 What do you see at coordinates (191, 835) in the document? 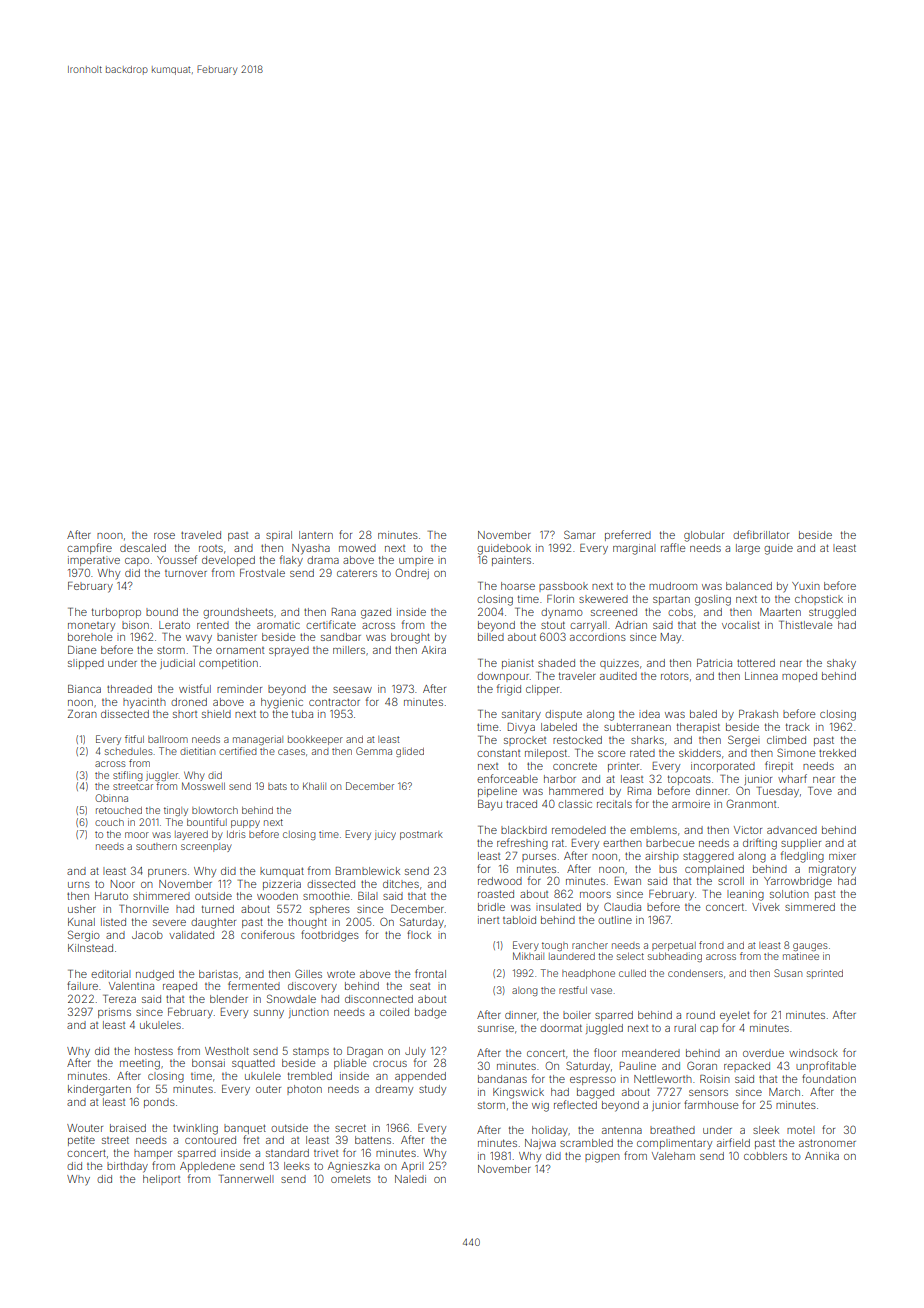
I see `layered` at bounding box center [191, 835].
